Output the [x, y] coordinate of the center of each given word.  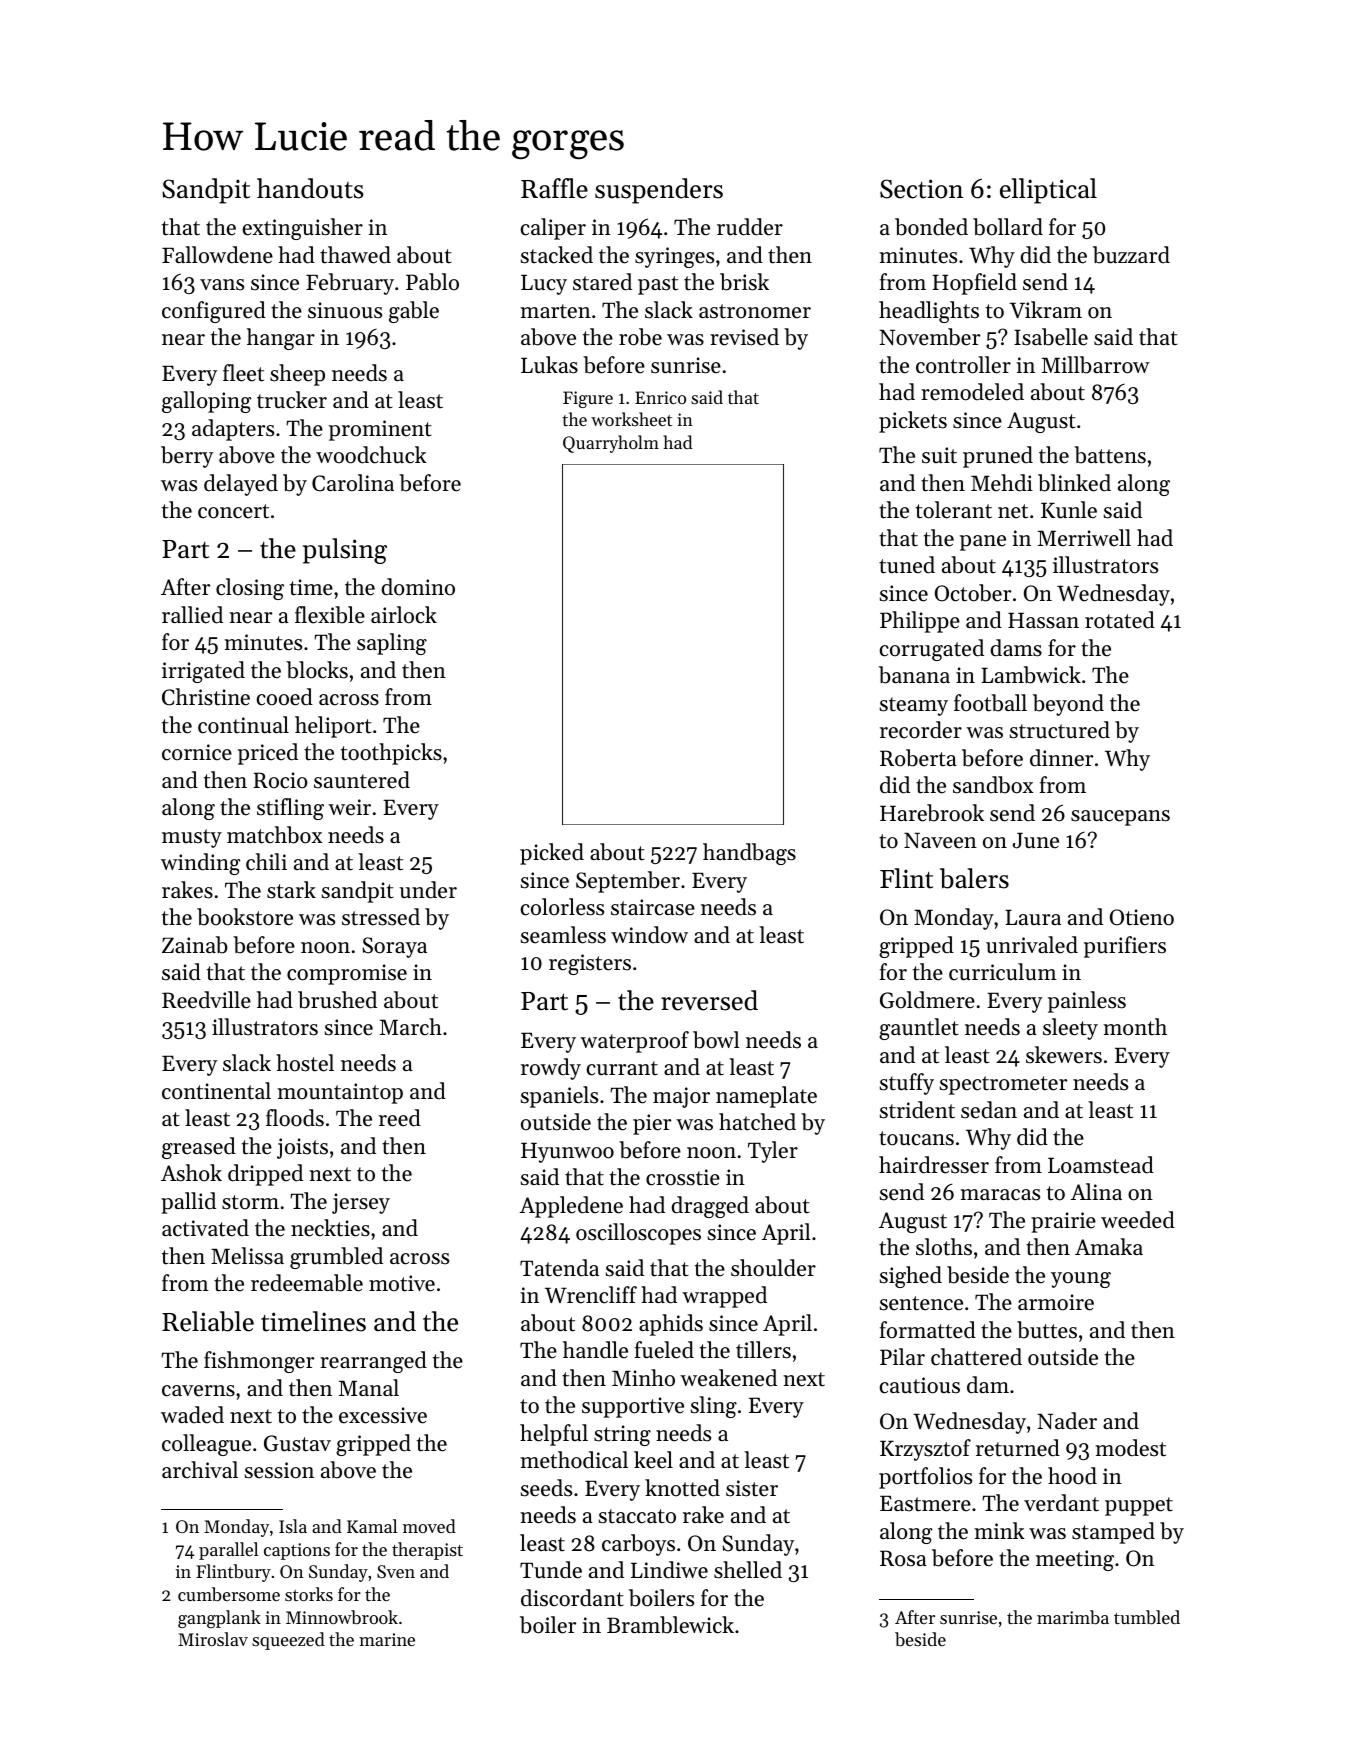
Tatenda [559, 1268]
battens [1110, 455]
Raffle [554, 188]
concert [233, 511]
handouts [310, 188]
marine [387, 1639]
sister [752, 1488]
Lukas [549, 365]
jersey [361, 1203]
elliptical [1048, 191]
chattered [976, 1357]
